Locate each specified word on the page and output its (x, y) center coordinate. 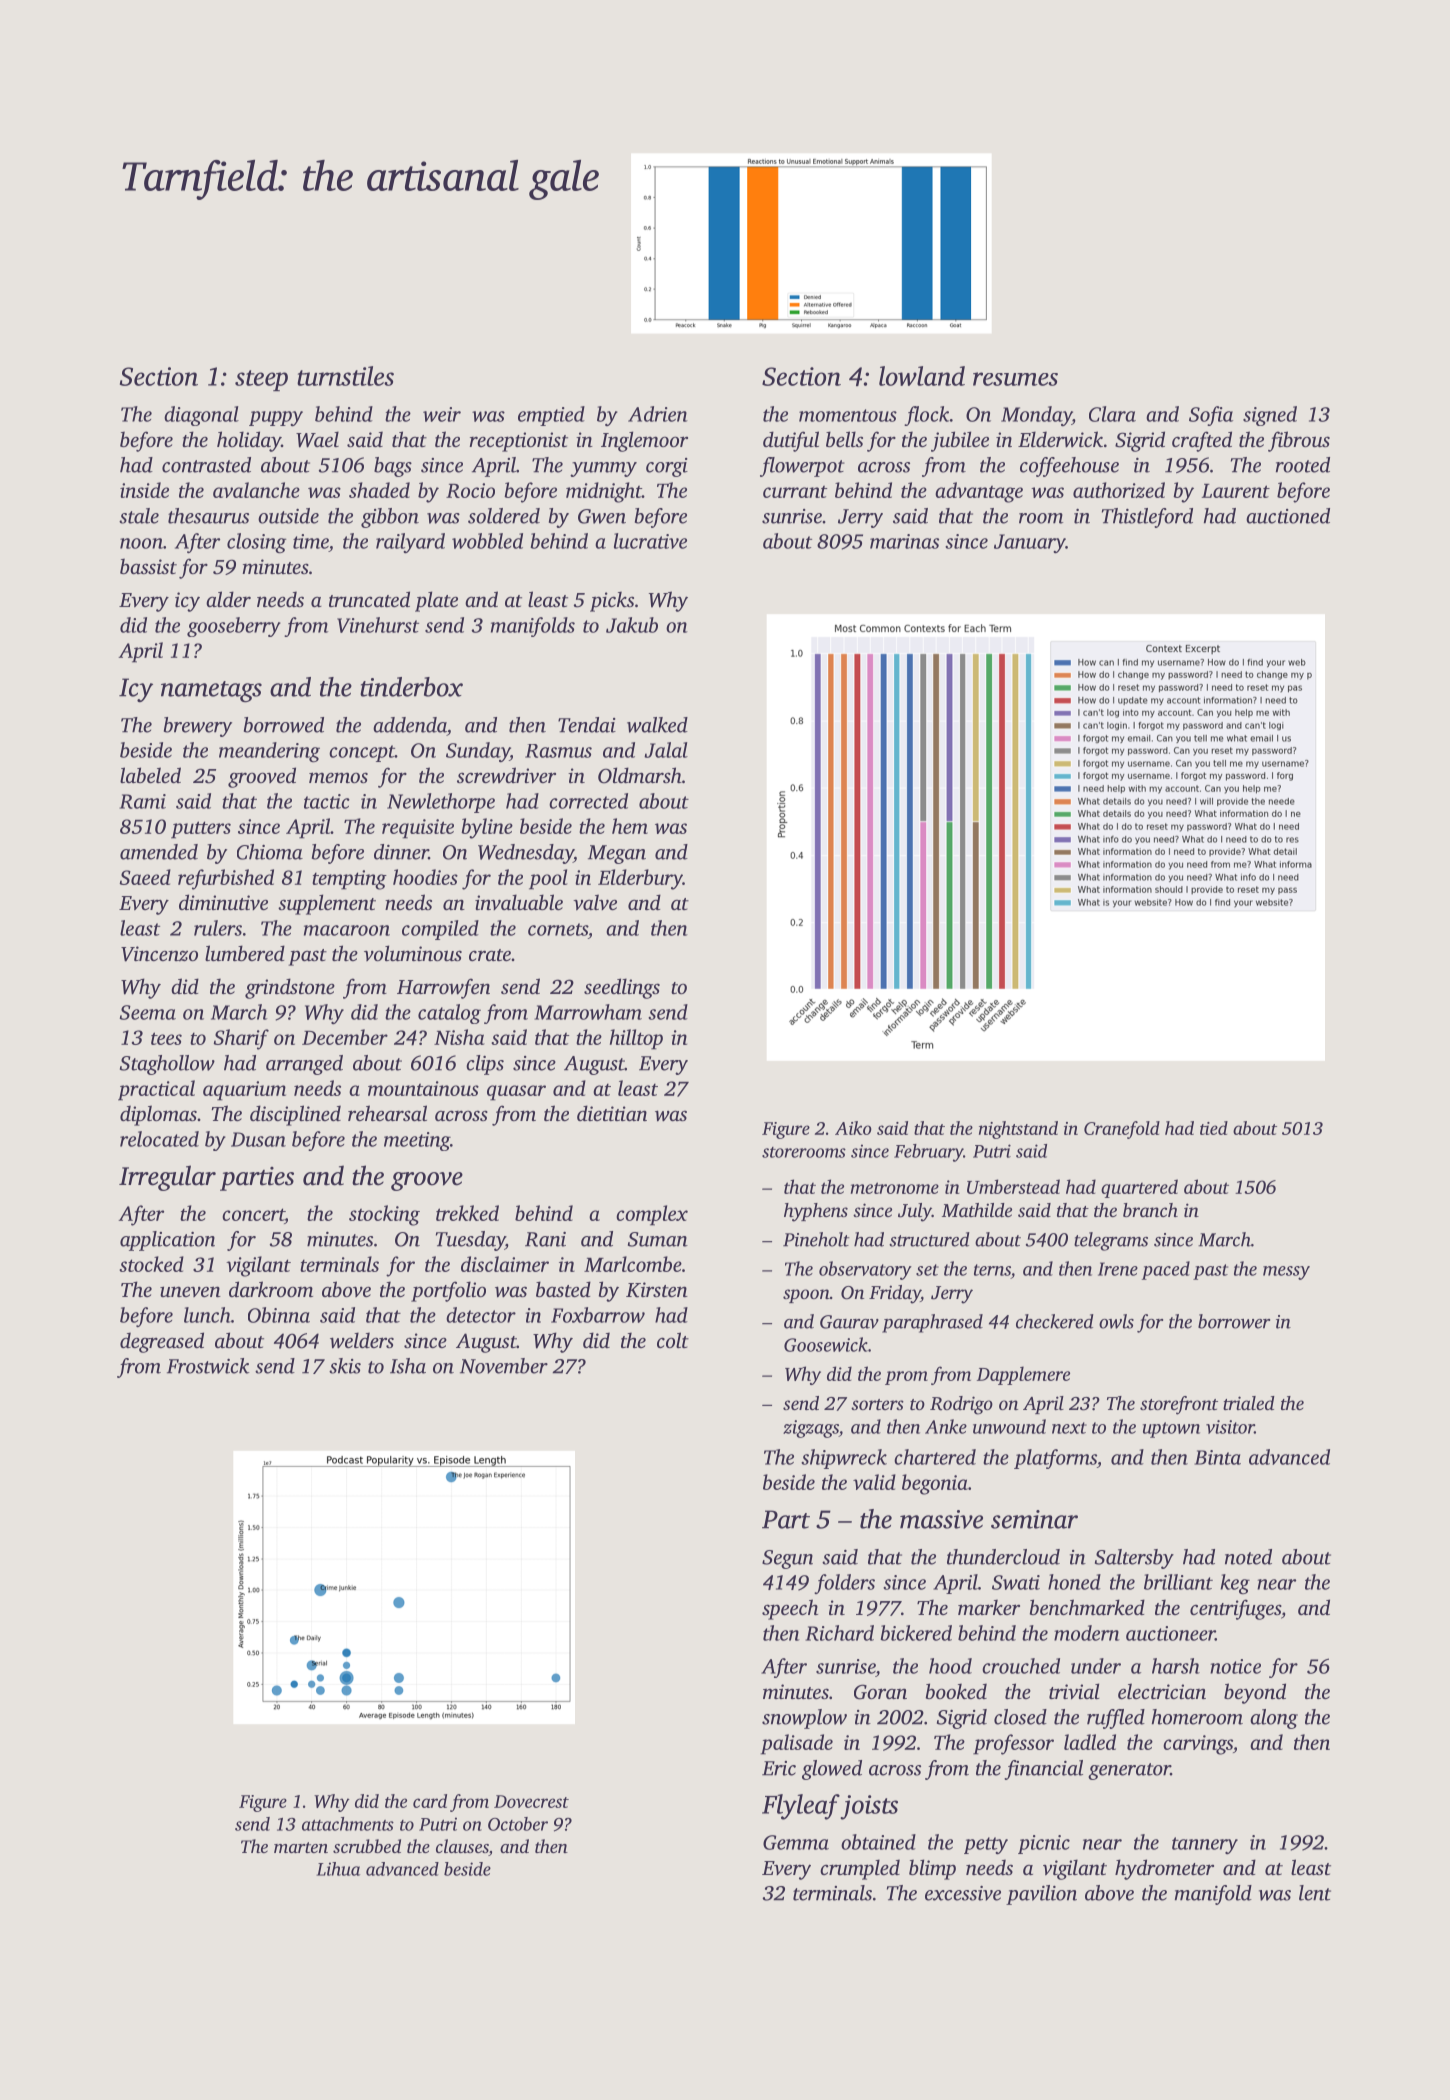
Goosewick (826, 1344)
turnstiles (345, 376)
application (167, 1241)
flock (927, 416)
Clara (1112, 414)
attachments (348, 1824)
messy (1286, 1273)
